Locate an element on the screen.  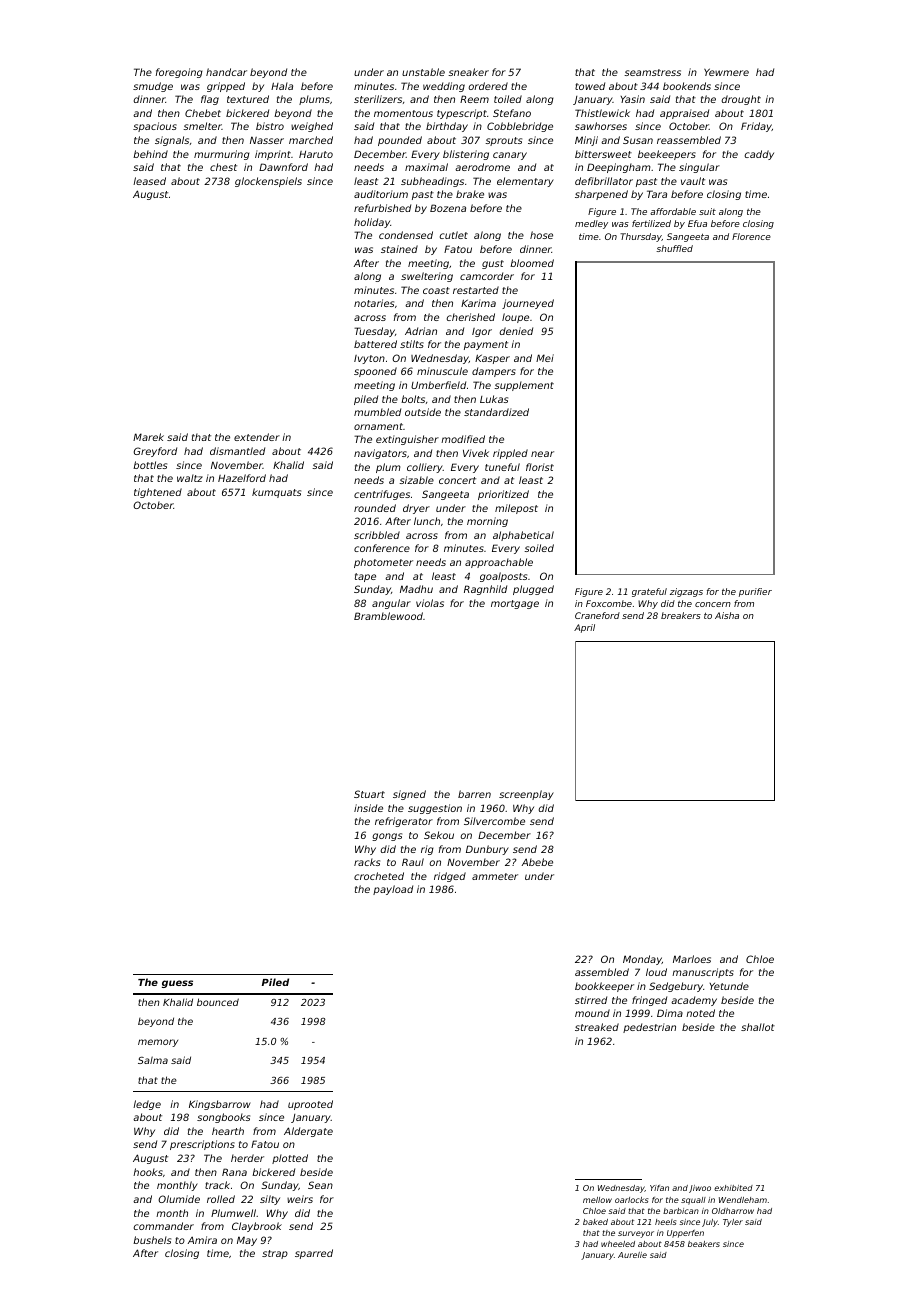
purifier is located at coordinates (755, 592).
